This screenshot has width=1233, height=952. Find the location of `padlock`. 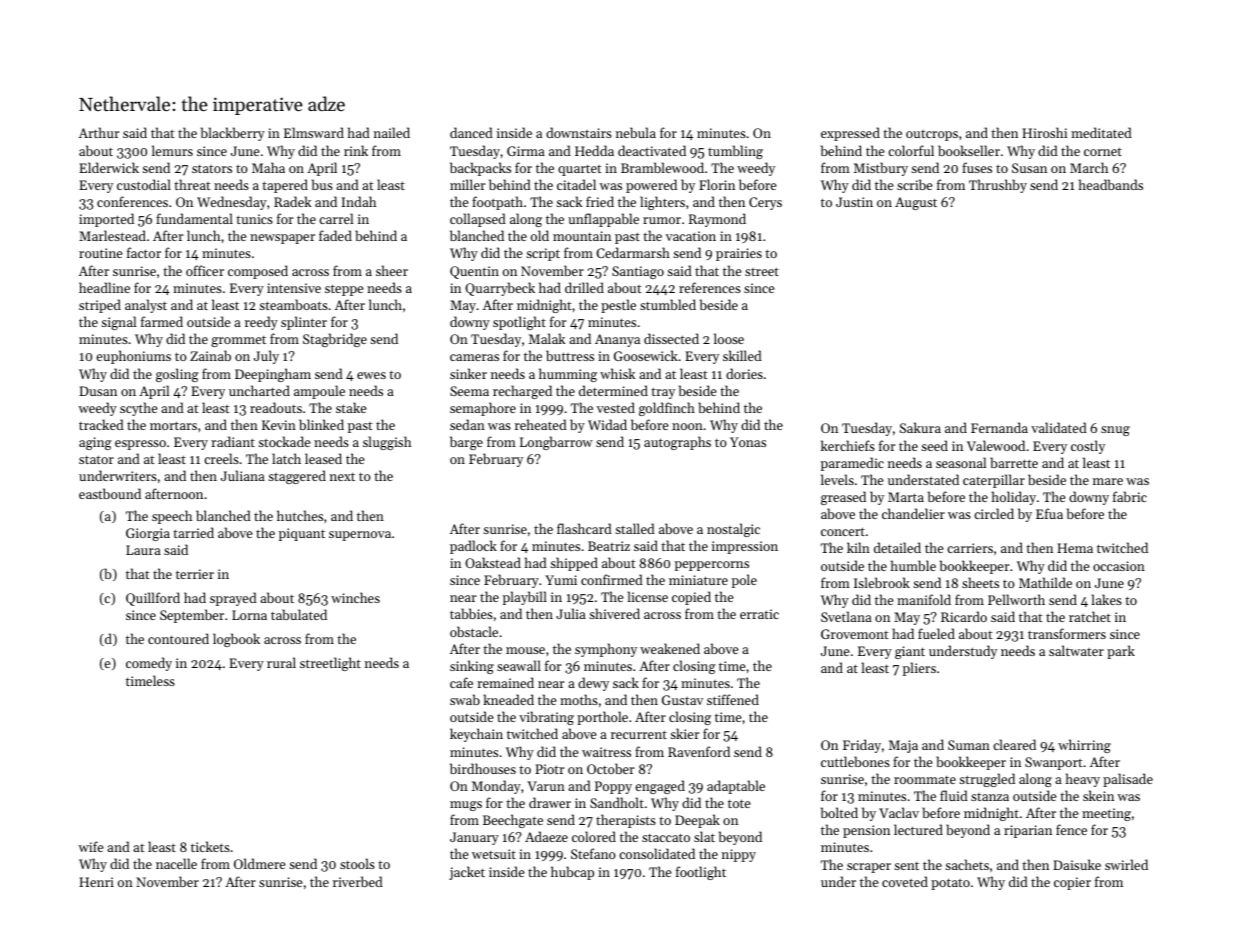

padlock is located at coordinates (473, 547).
